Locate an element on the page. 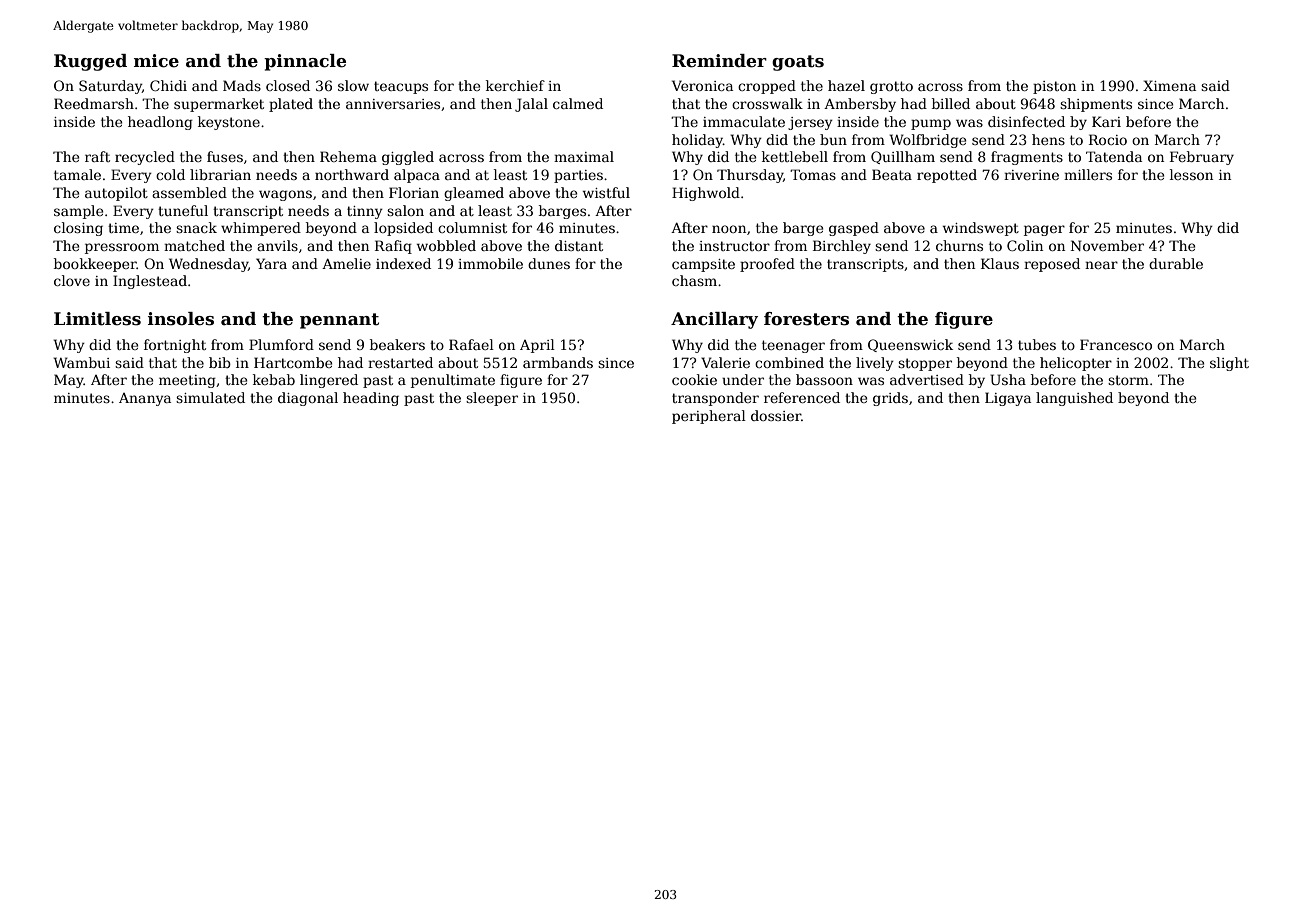 The height and width of the document is (924, 1308). Ancillary is located at coordinates (714, 320).
